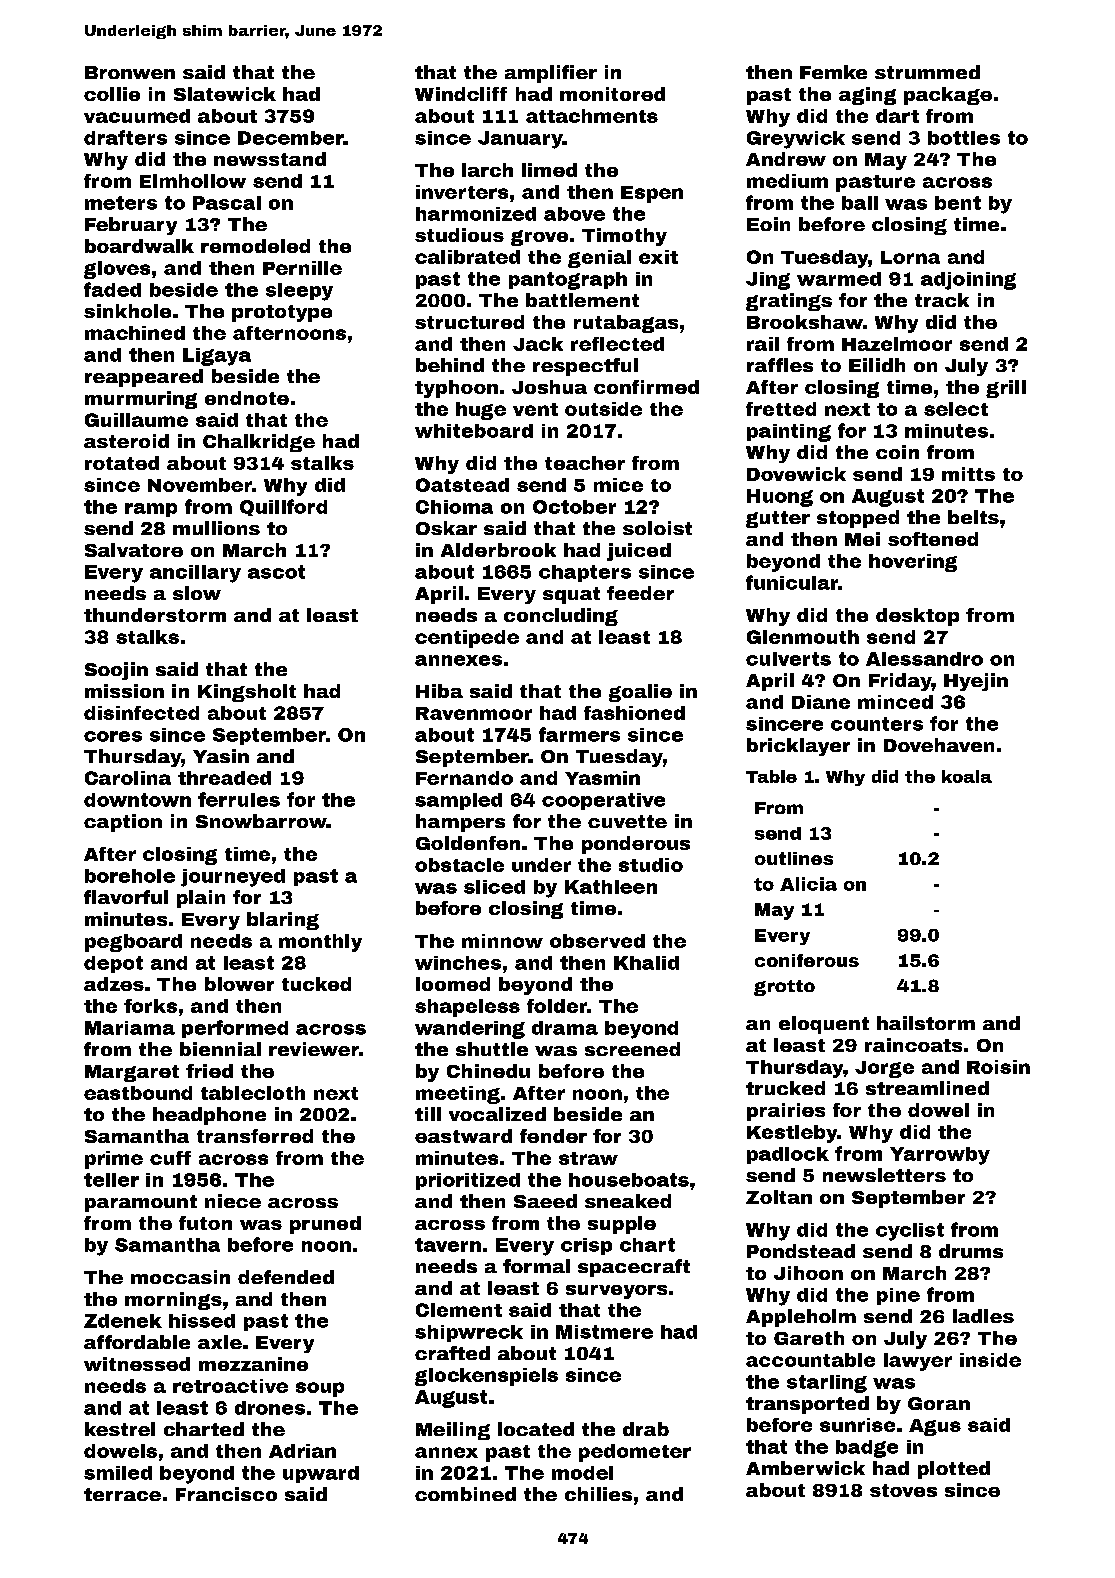 The image size is (1115, 1578). I want to click on Slatewick, so click(225, 94).
